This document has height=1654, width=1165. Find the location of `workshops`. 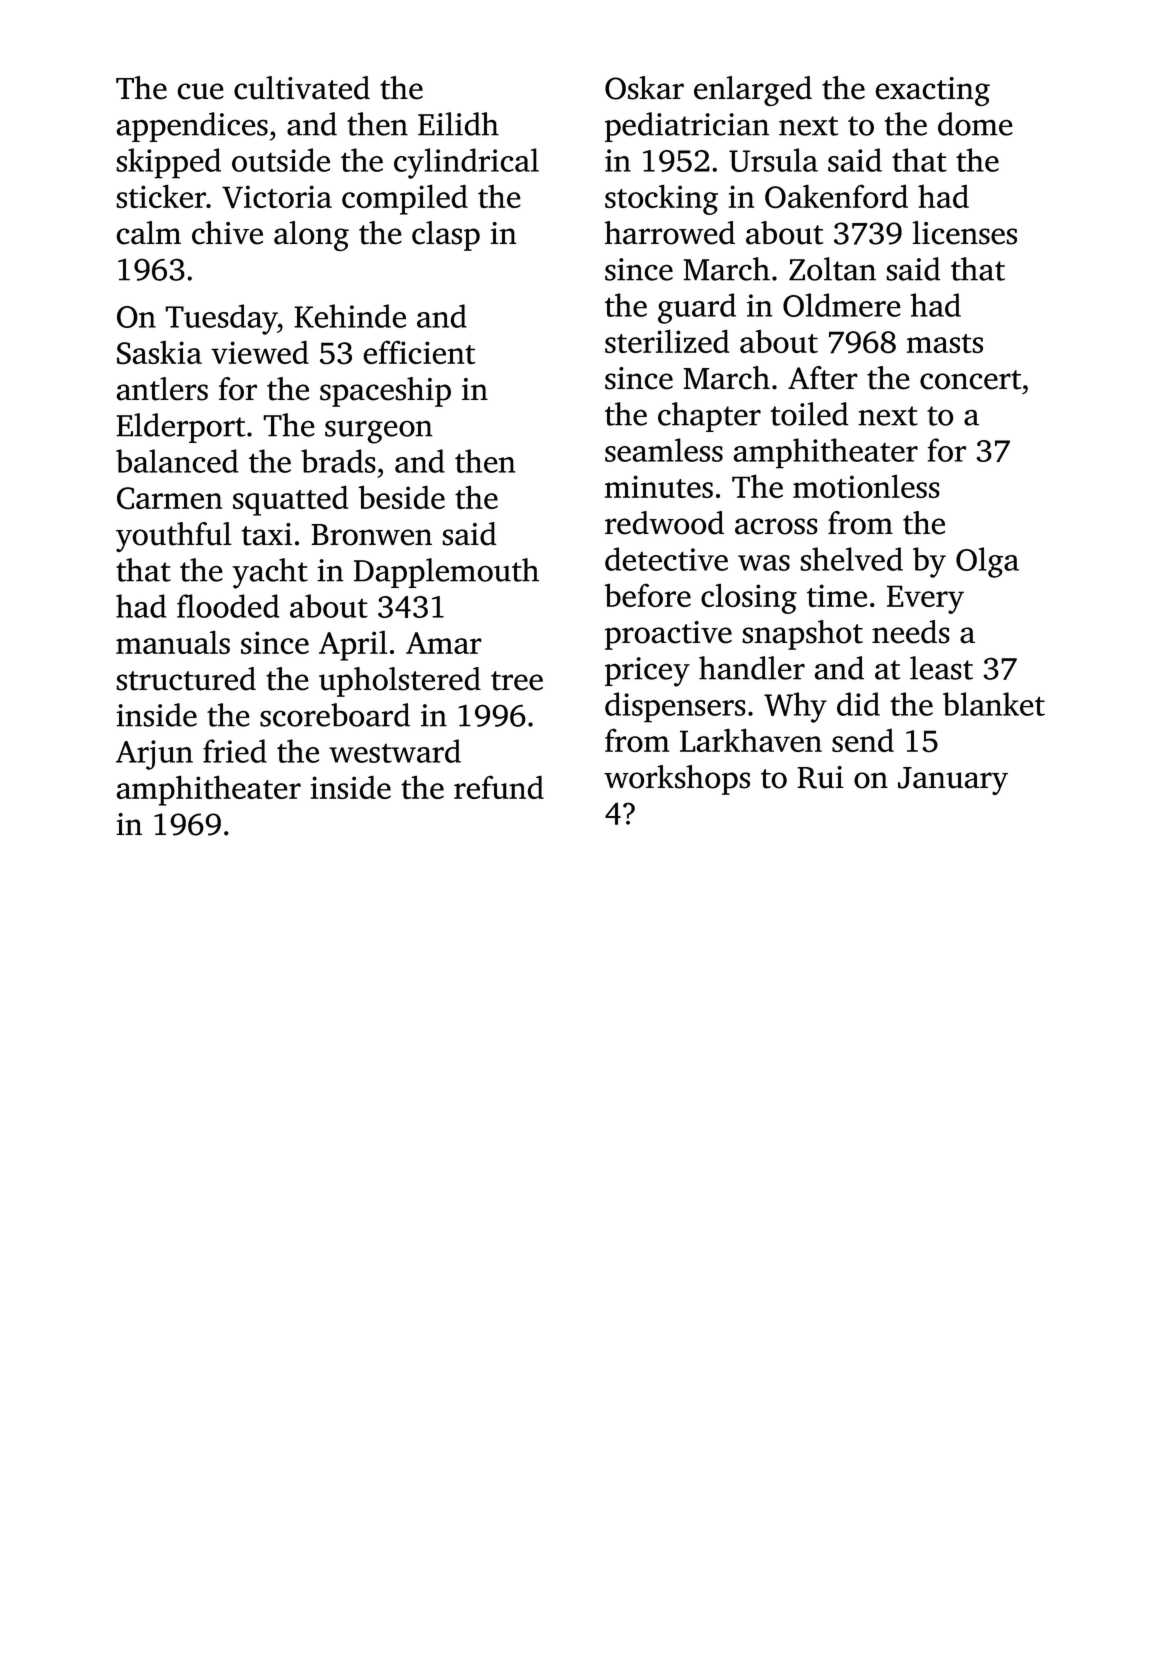

workshops is located at coordinates (677, 780).
